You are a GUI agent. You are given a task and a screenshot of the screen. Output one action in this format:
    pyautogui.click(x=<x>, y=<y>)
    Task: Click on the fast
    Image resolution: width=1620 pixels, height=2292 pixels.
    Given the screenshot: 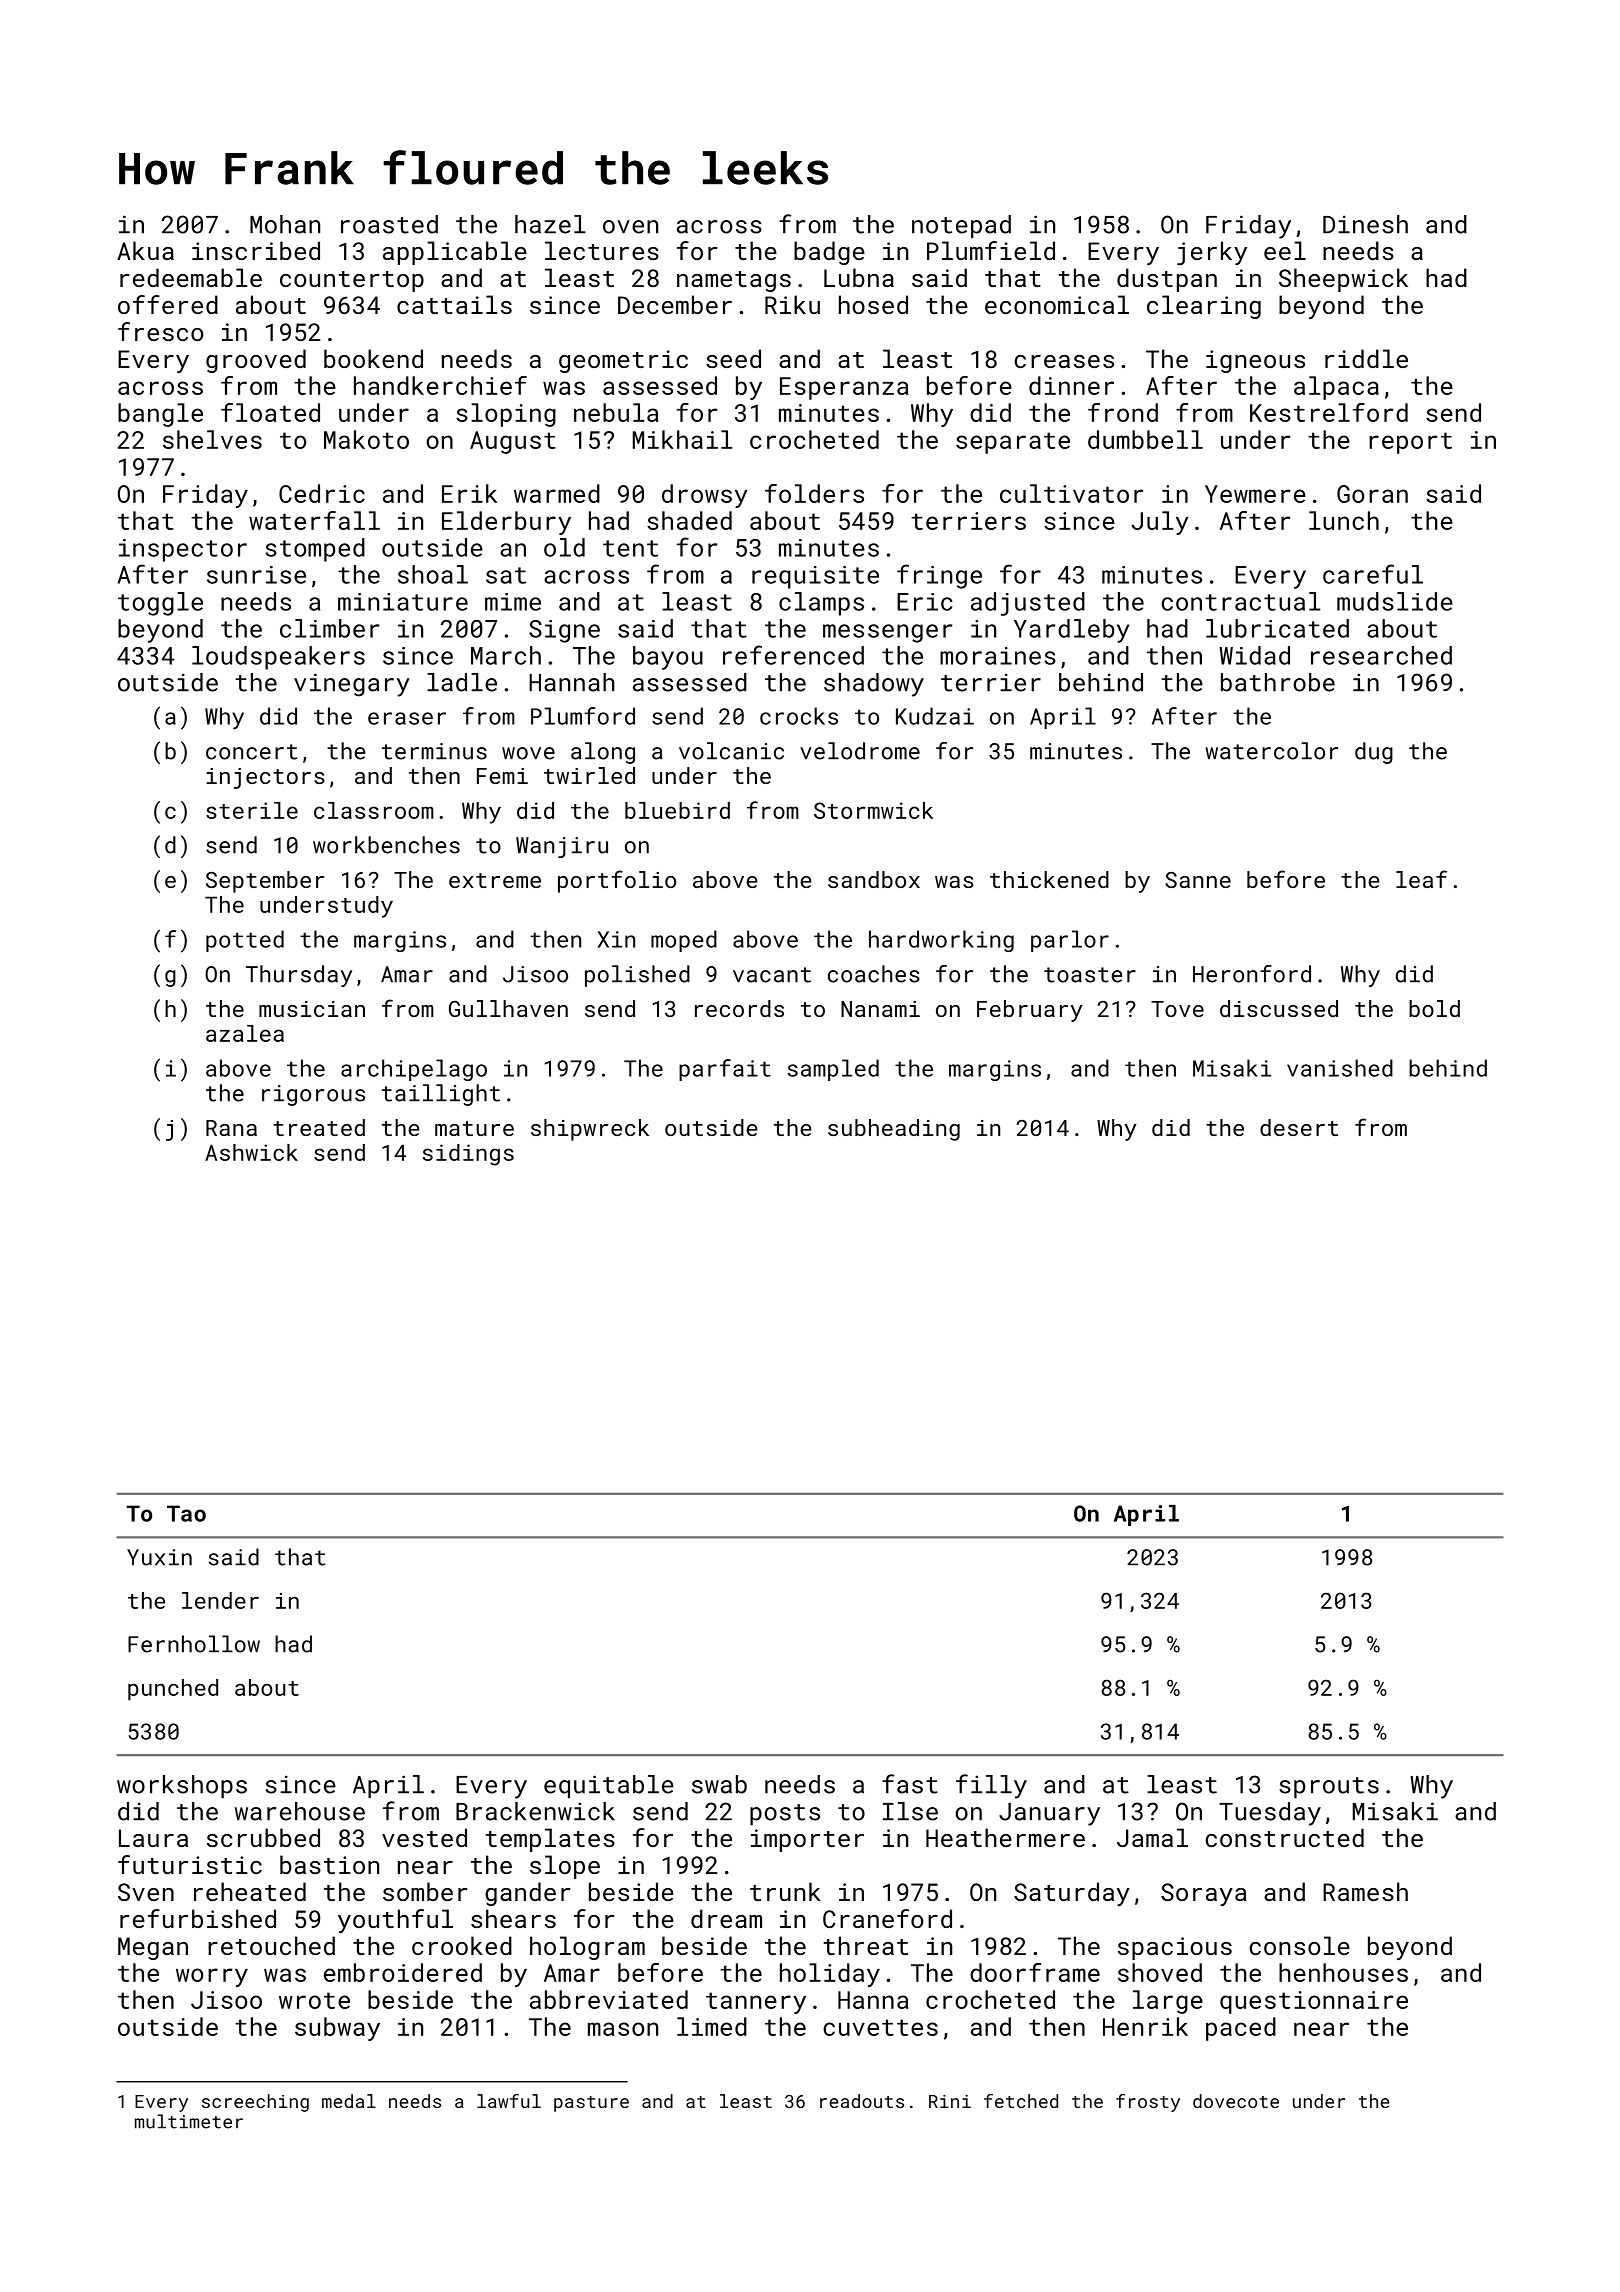 What is the action you would take?
    pyautogui.click(x=910, y=1784)
